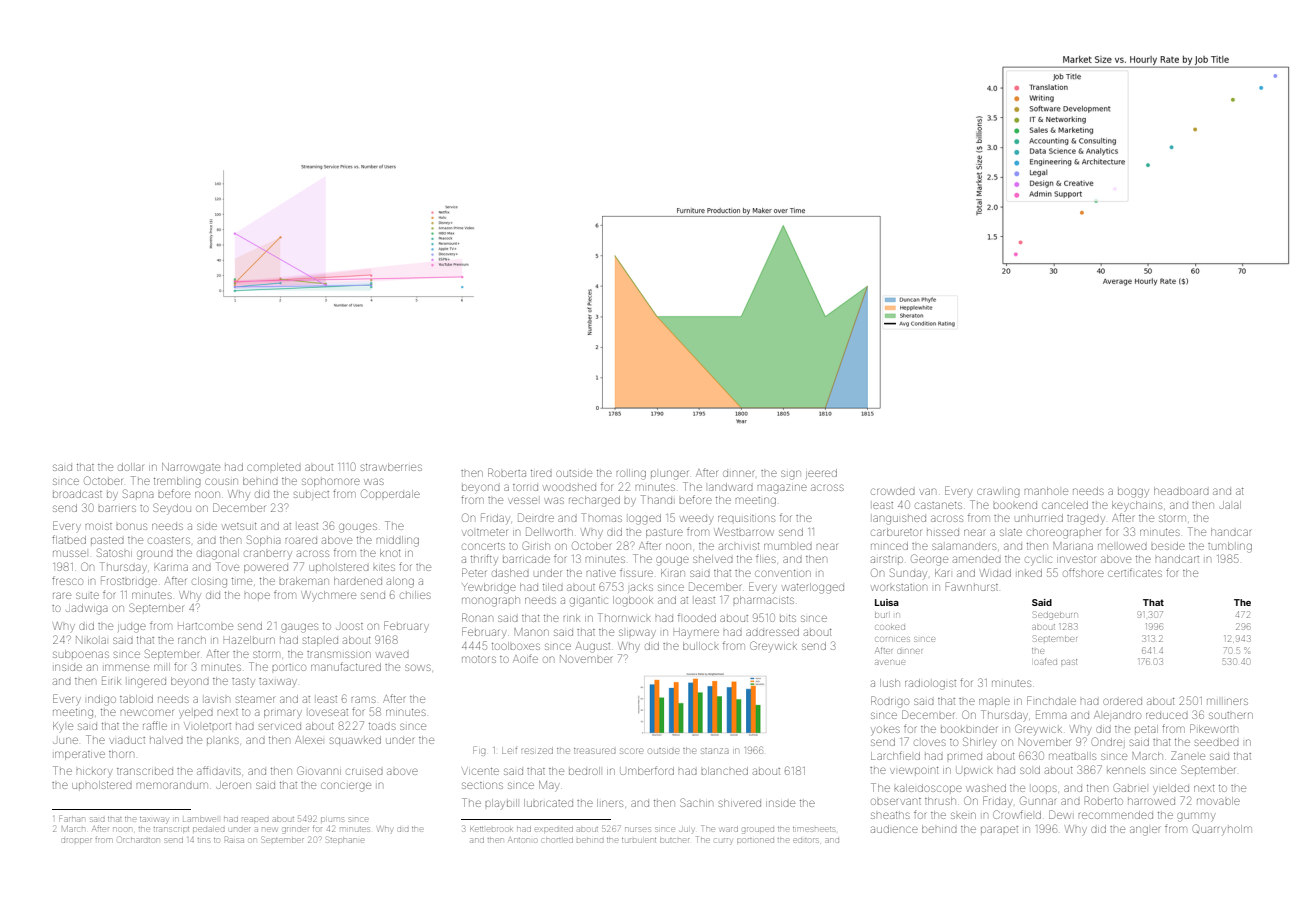 This screenshot has width=1308, height=924. What do you see at coordinates (243, 682) in the screenshot?
I see `tasty` at bounding box center [243, 682].
